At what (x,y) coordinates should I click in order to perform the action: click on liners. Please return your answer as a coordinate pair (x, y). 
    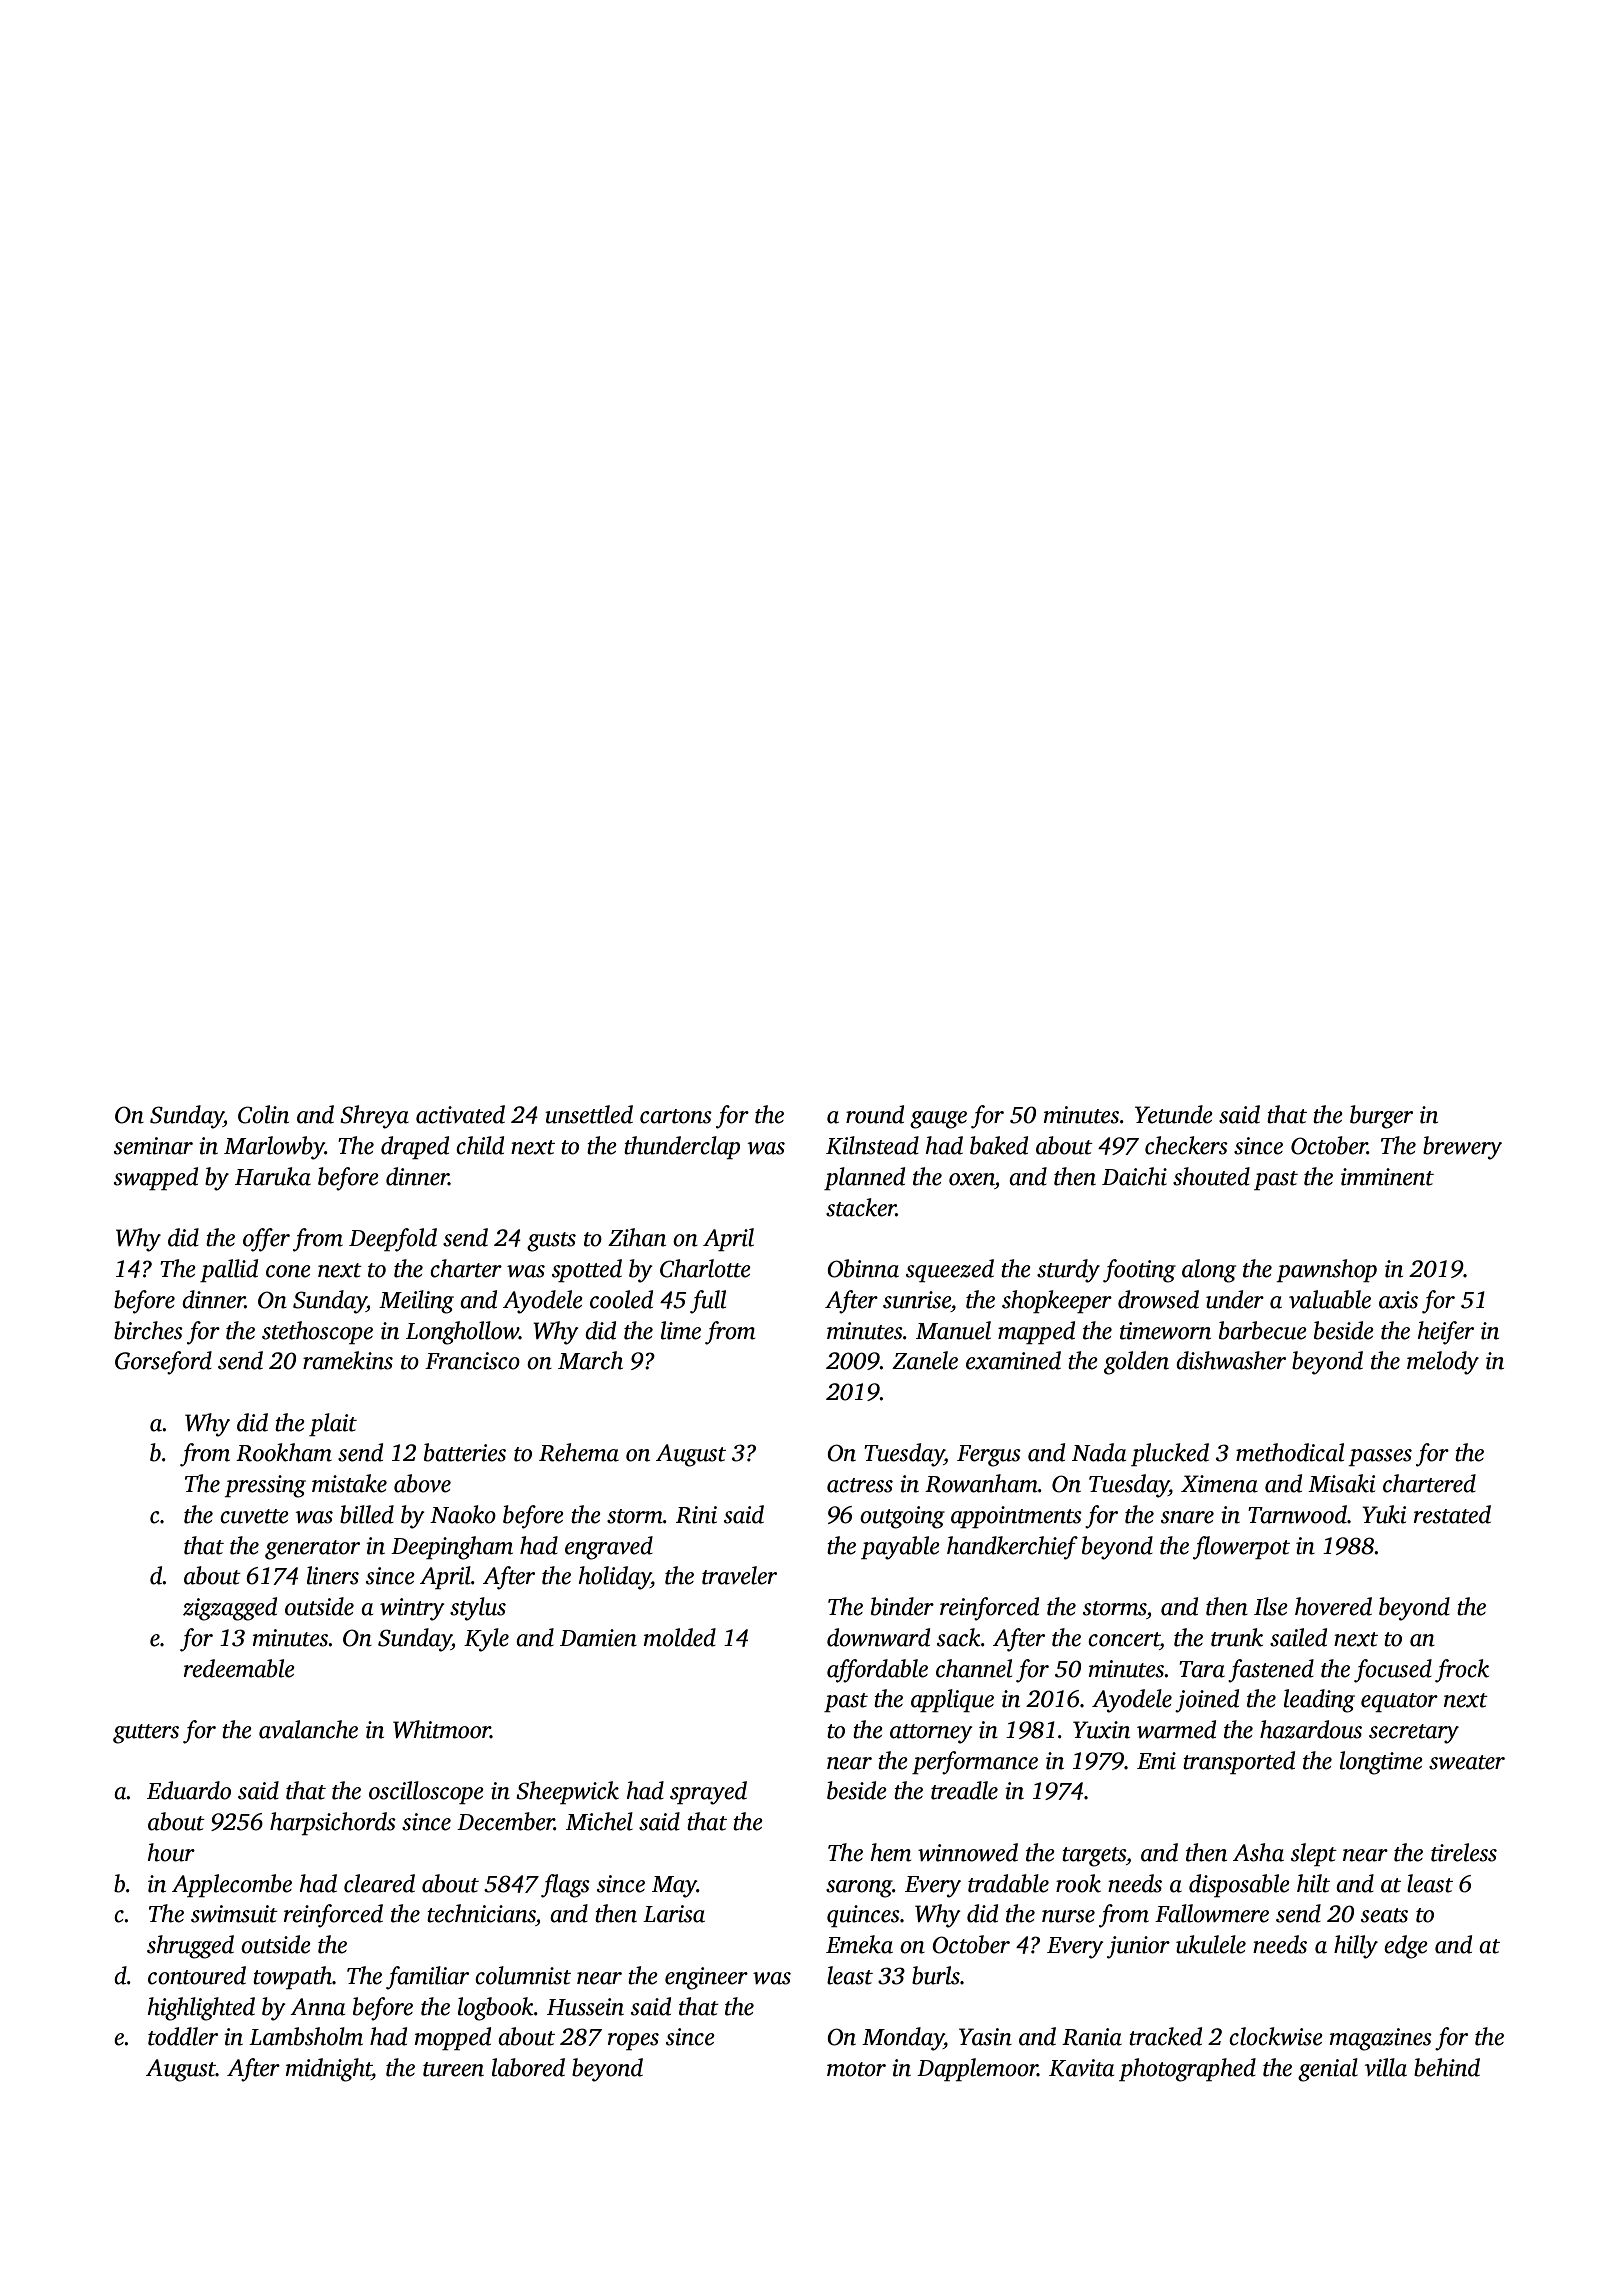
    Looking at the image, I should click on (333, 1575).
